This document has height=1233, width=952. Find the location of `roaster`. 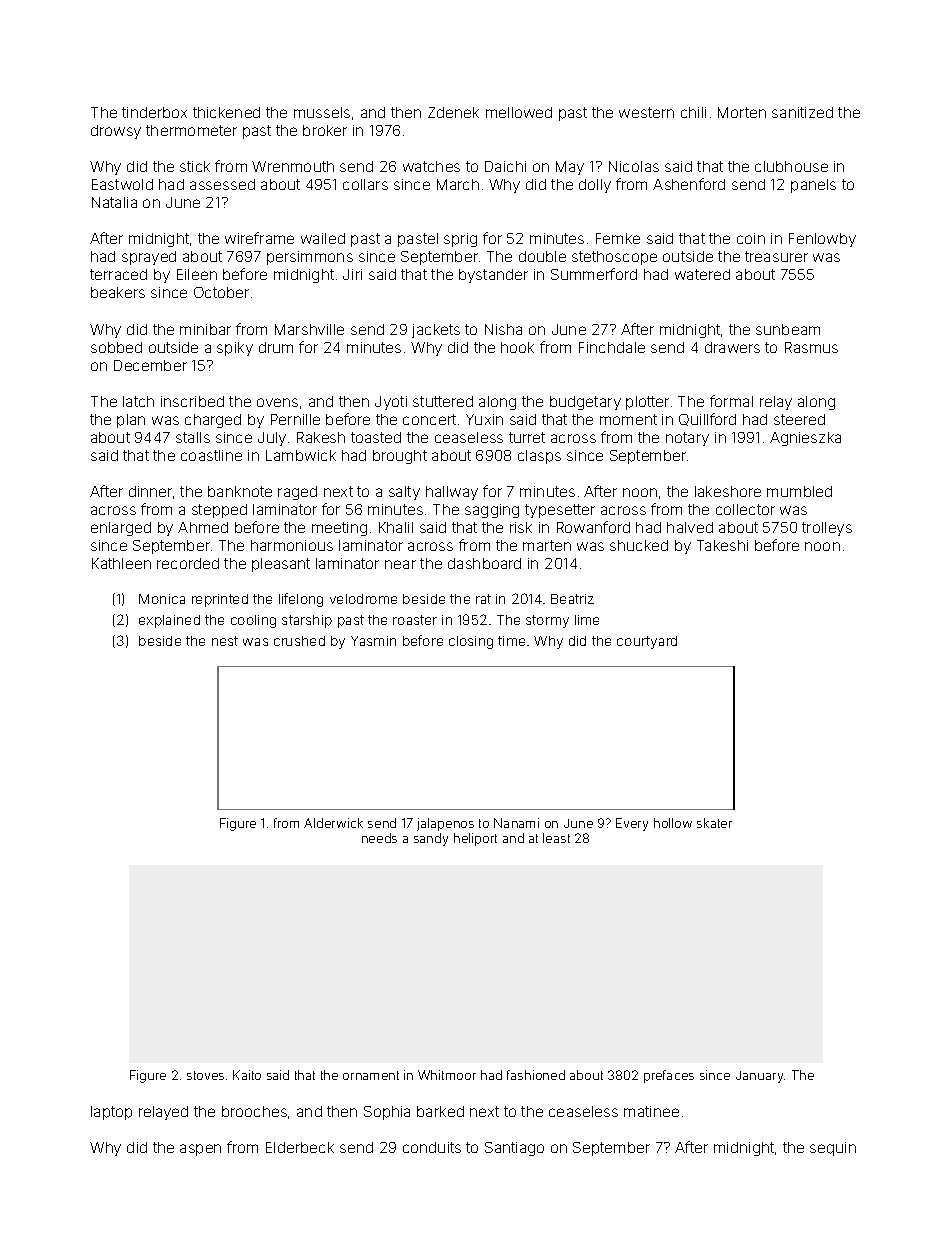

roaster is located at coordinates (415, 620).
